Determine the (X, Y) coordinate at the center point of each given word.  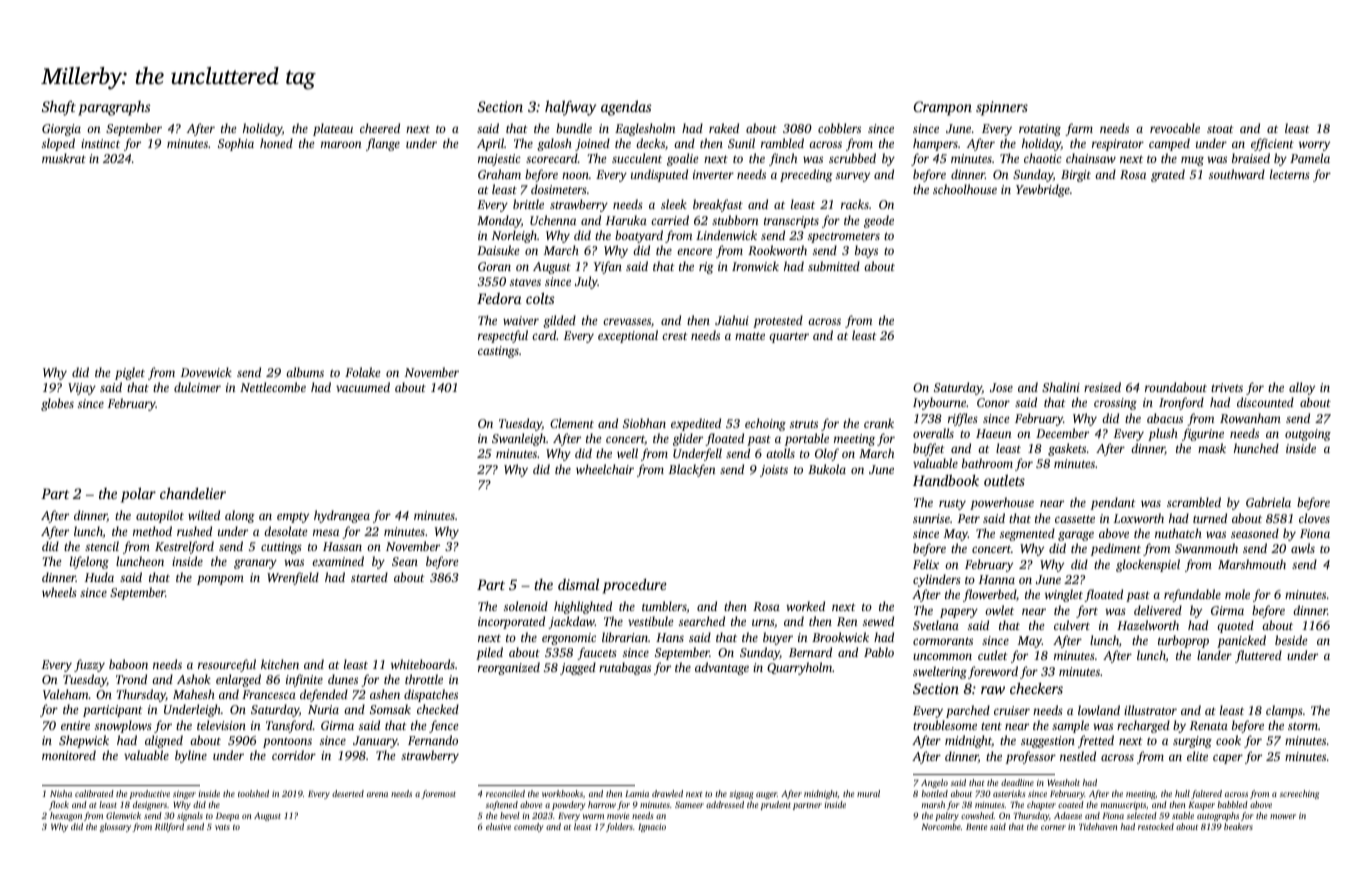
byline (191, 756)
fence (443, 726)
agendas (626, 108)
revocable (1175, 128)
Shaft (59, 108)
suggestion (1048, 742)
